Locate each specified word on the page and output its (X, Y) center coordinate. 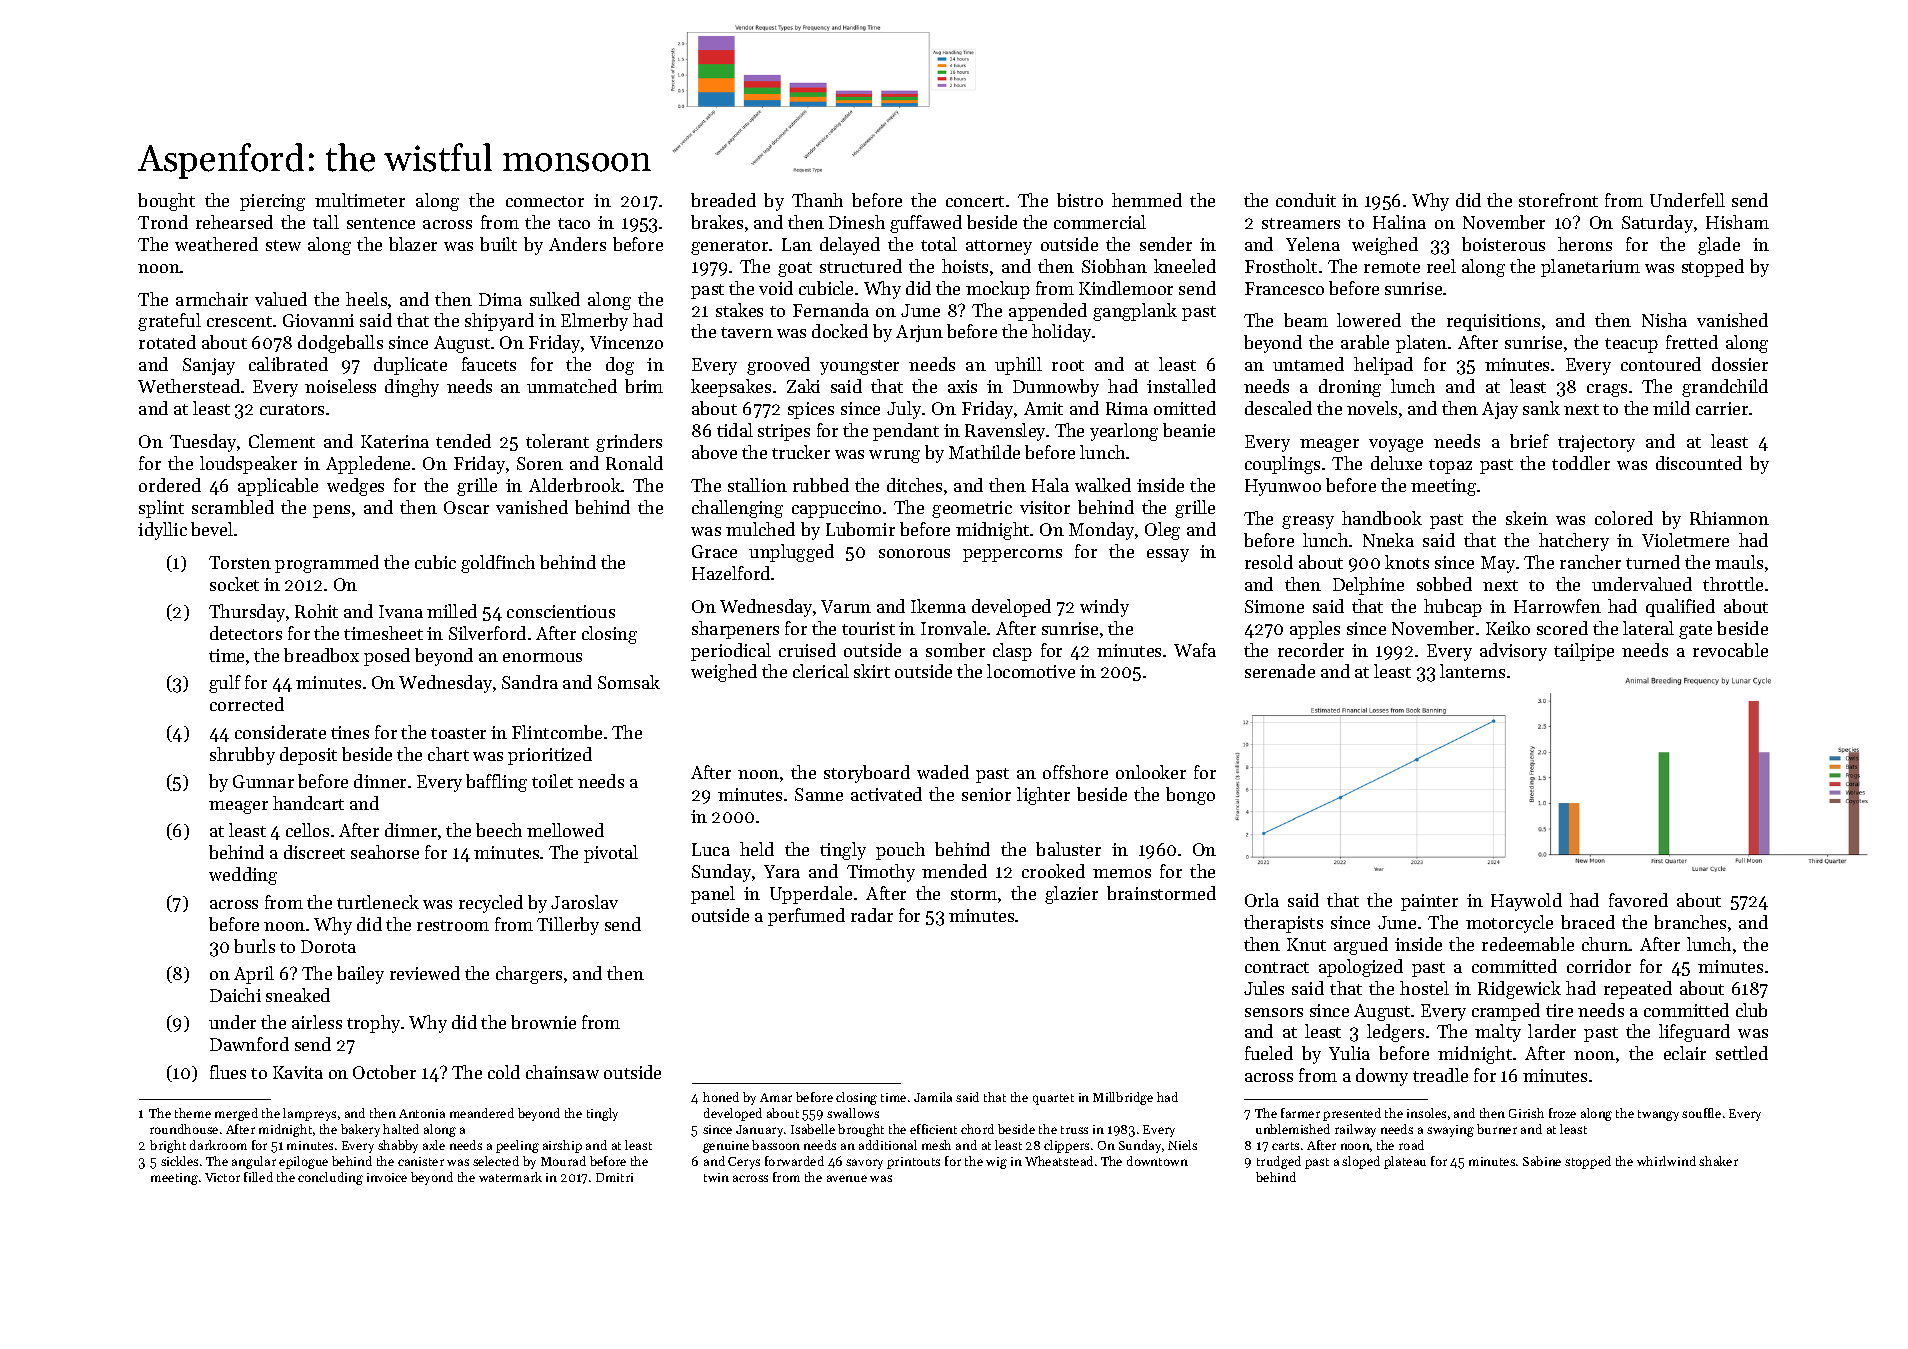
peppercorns (1012, 555)
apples (1315, 630)
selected (496, 1161)
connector (545, 201)
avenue (847, 1178)
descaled (1278, 408)
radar (872, 915)
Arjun (919, 333)
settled (1742, 1053)
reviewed (425, 973)
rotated (167, 342)
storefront (1558, 200)
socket (234, 584)
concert (975, 201)
